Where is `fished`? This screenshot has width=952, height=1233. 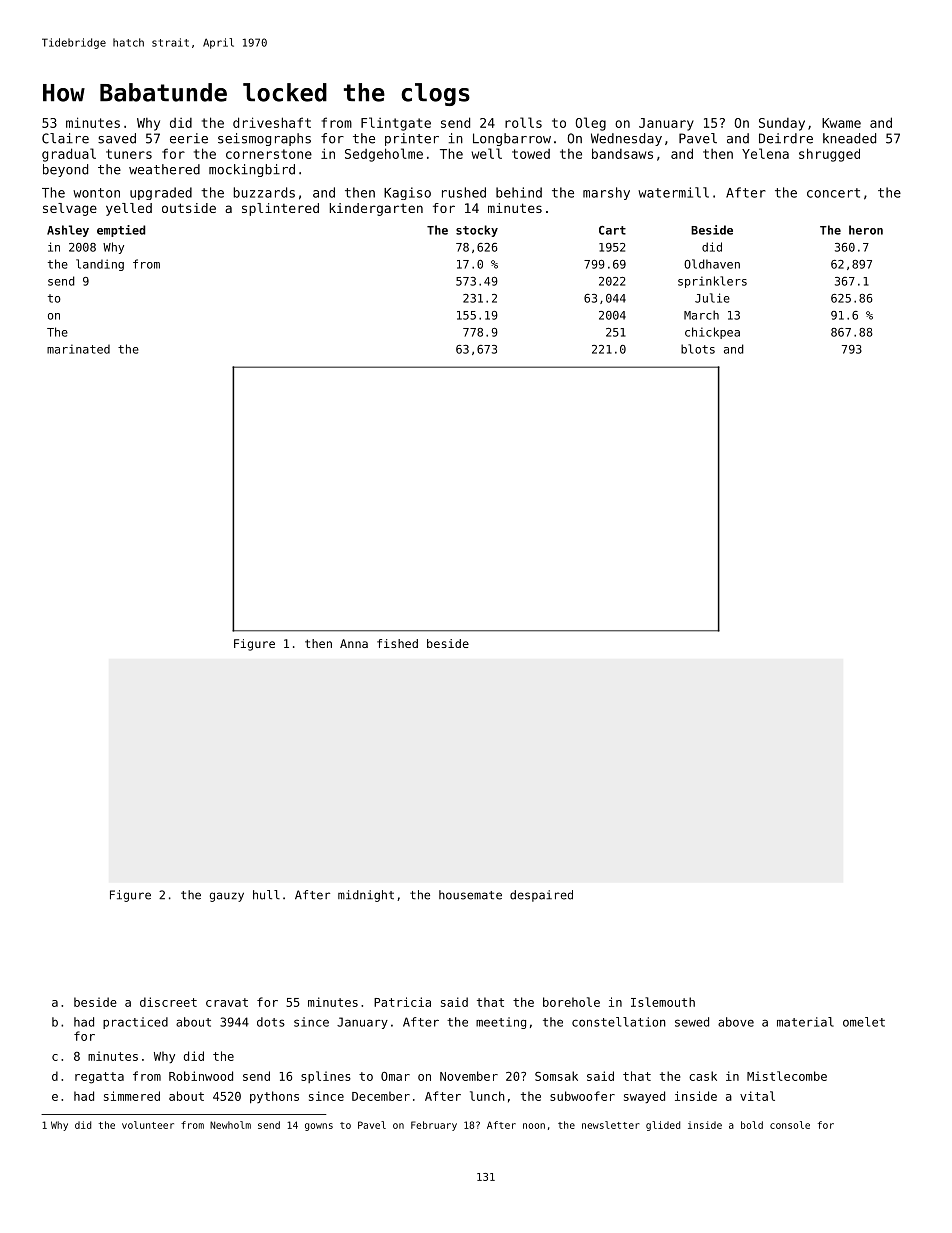 fished is located at coordinates (397, 643).
